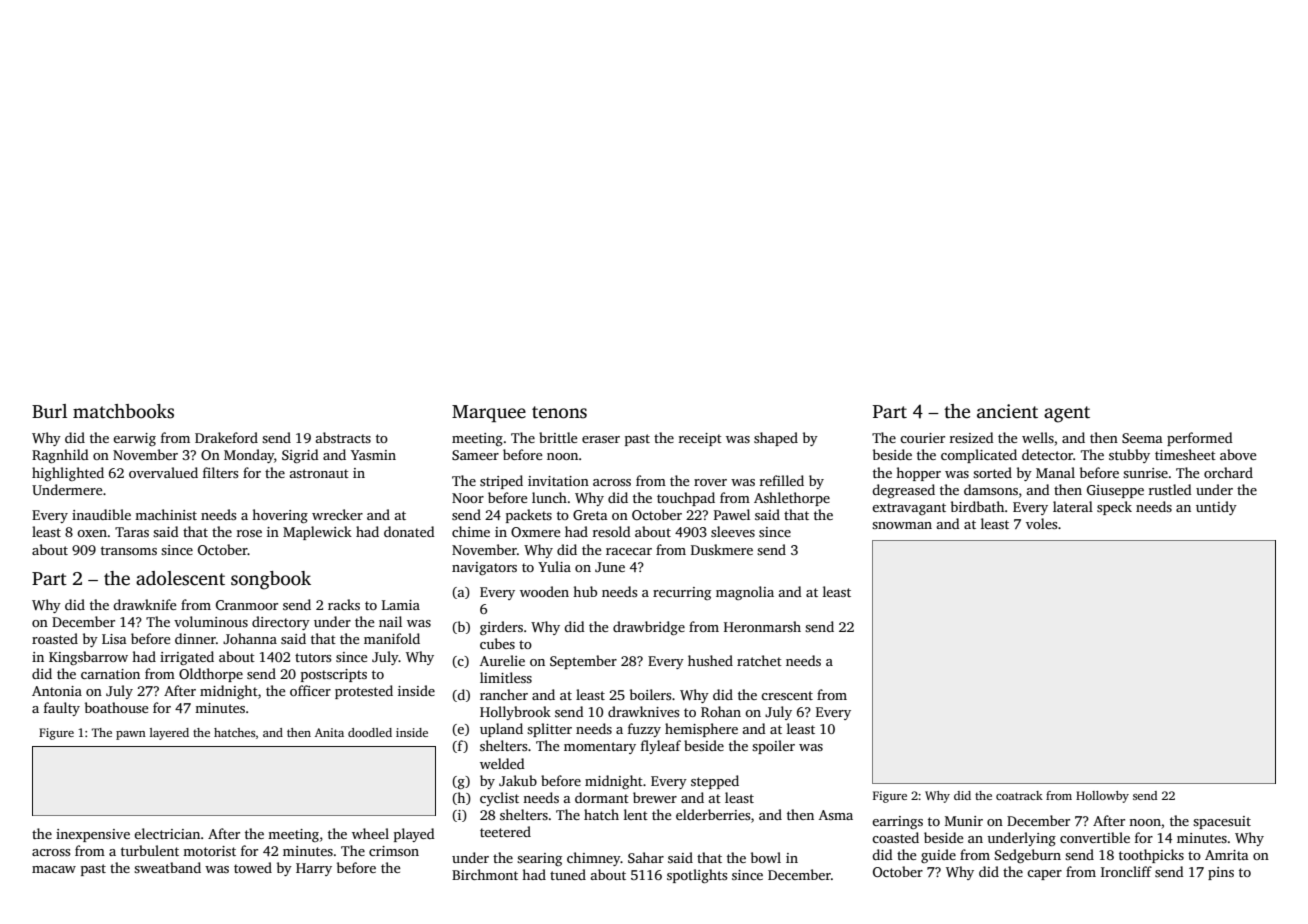 The height and width of the screenshot is (924, 1308). I want to click on inexpensive, so click(93, 835).
